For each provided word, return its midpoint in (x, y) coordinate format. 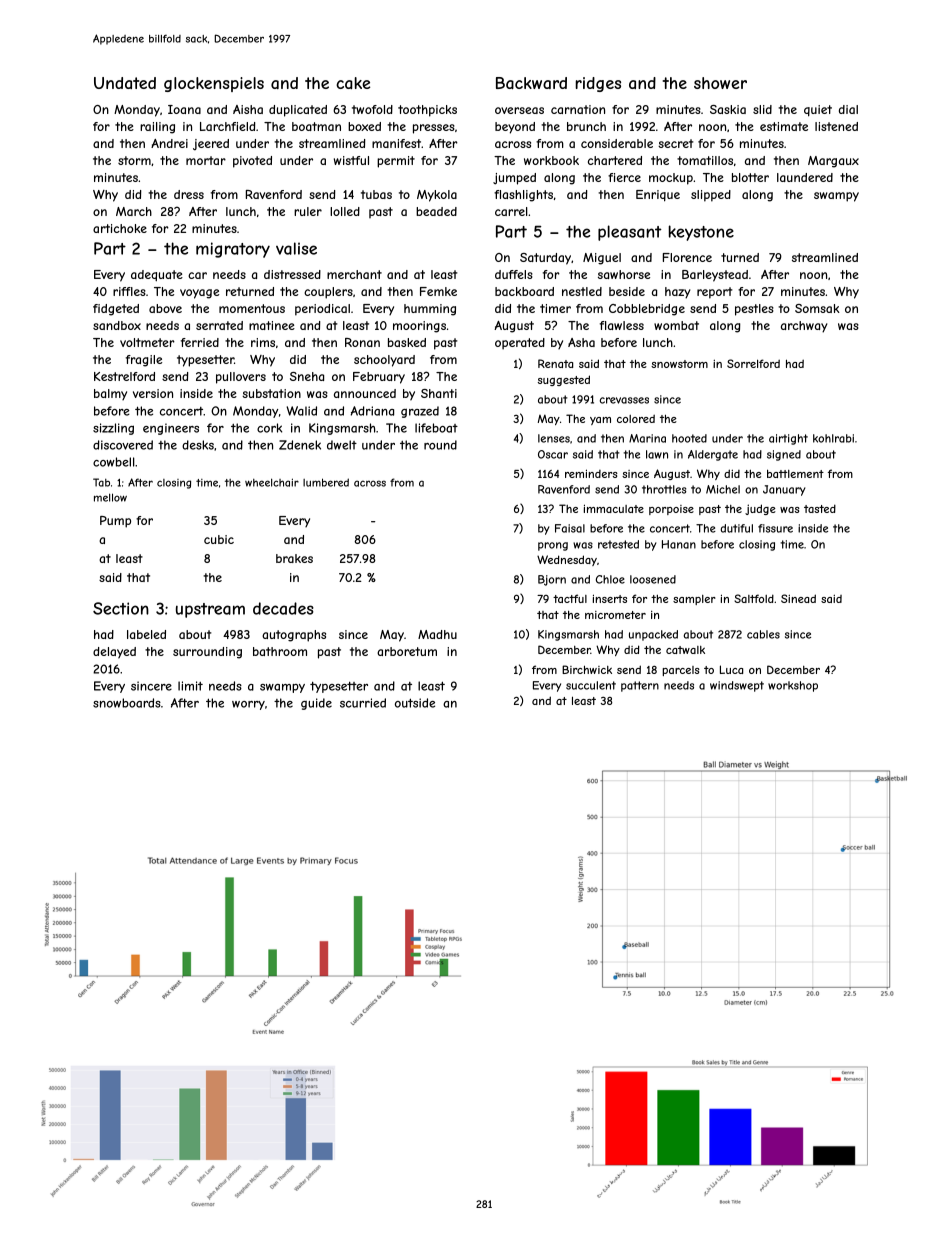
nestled (582, 291)
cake (353, 83)
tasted (820, 508)
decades (283, 608)
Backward (531, 83)
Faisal (570, 528)
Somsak (817, 308)
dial (848, 109)
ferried (200, 342)
